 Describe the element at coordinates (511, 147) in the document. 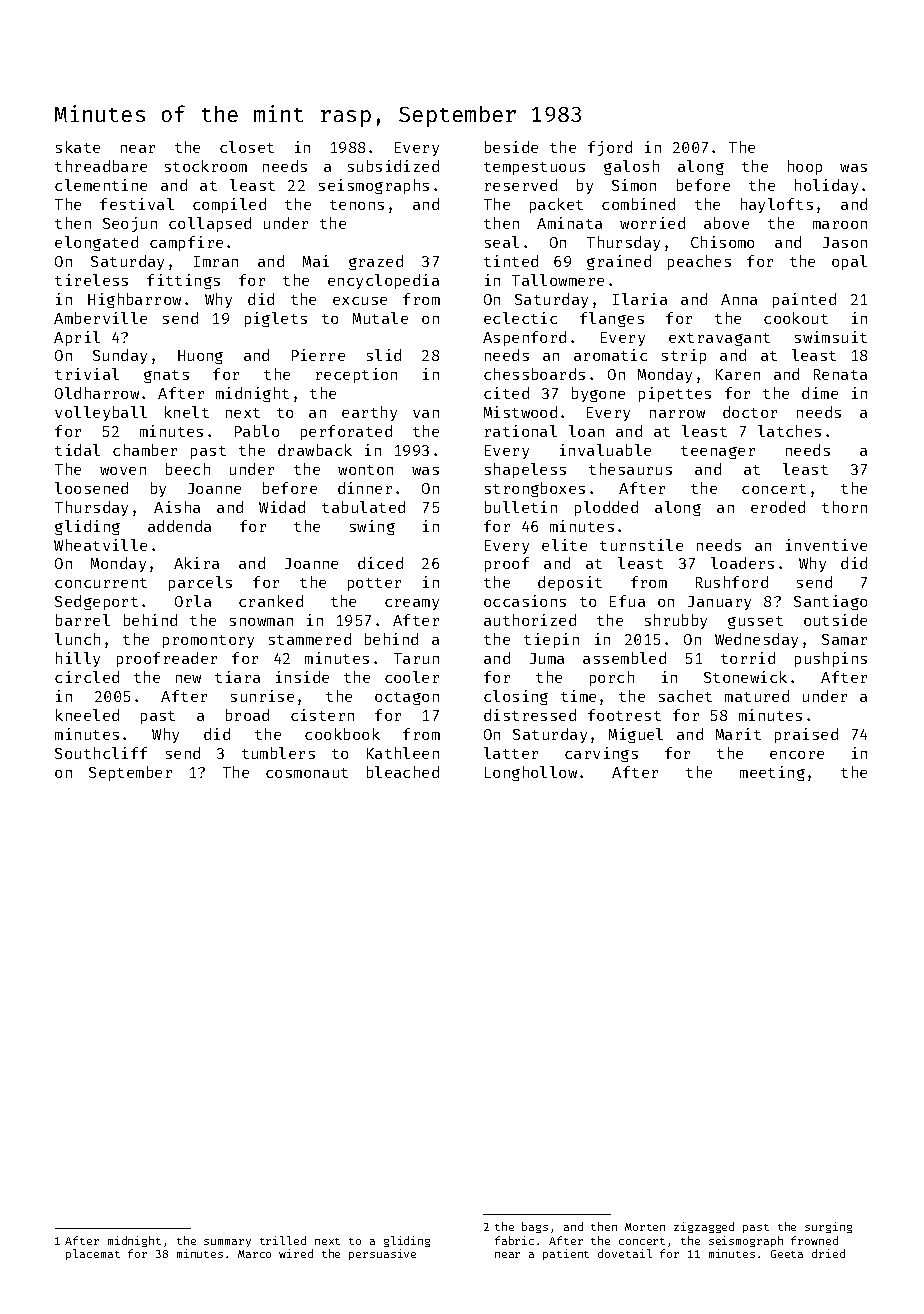

I see `beside` at that location.
